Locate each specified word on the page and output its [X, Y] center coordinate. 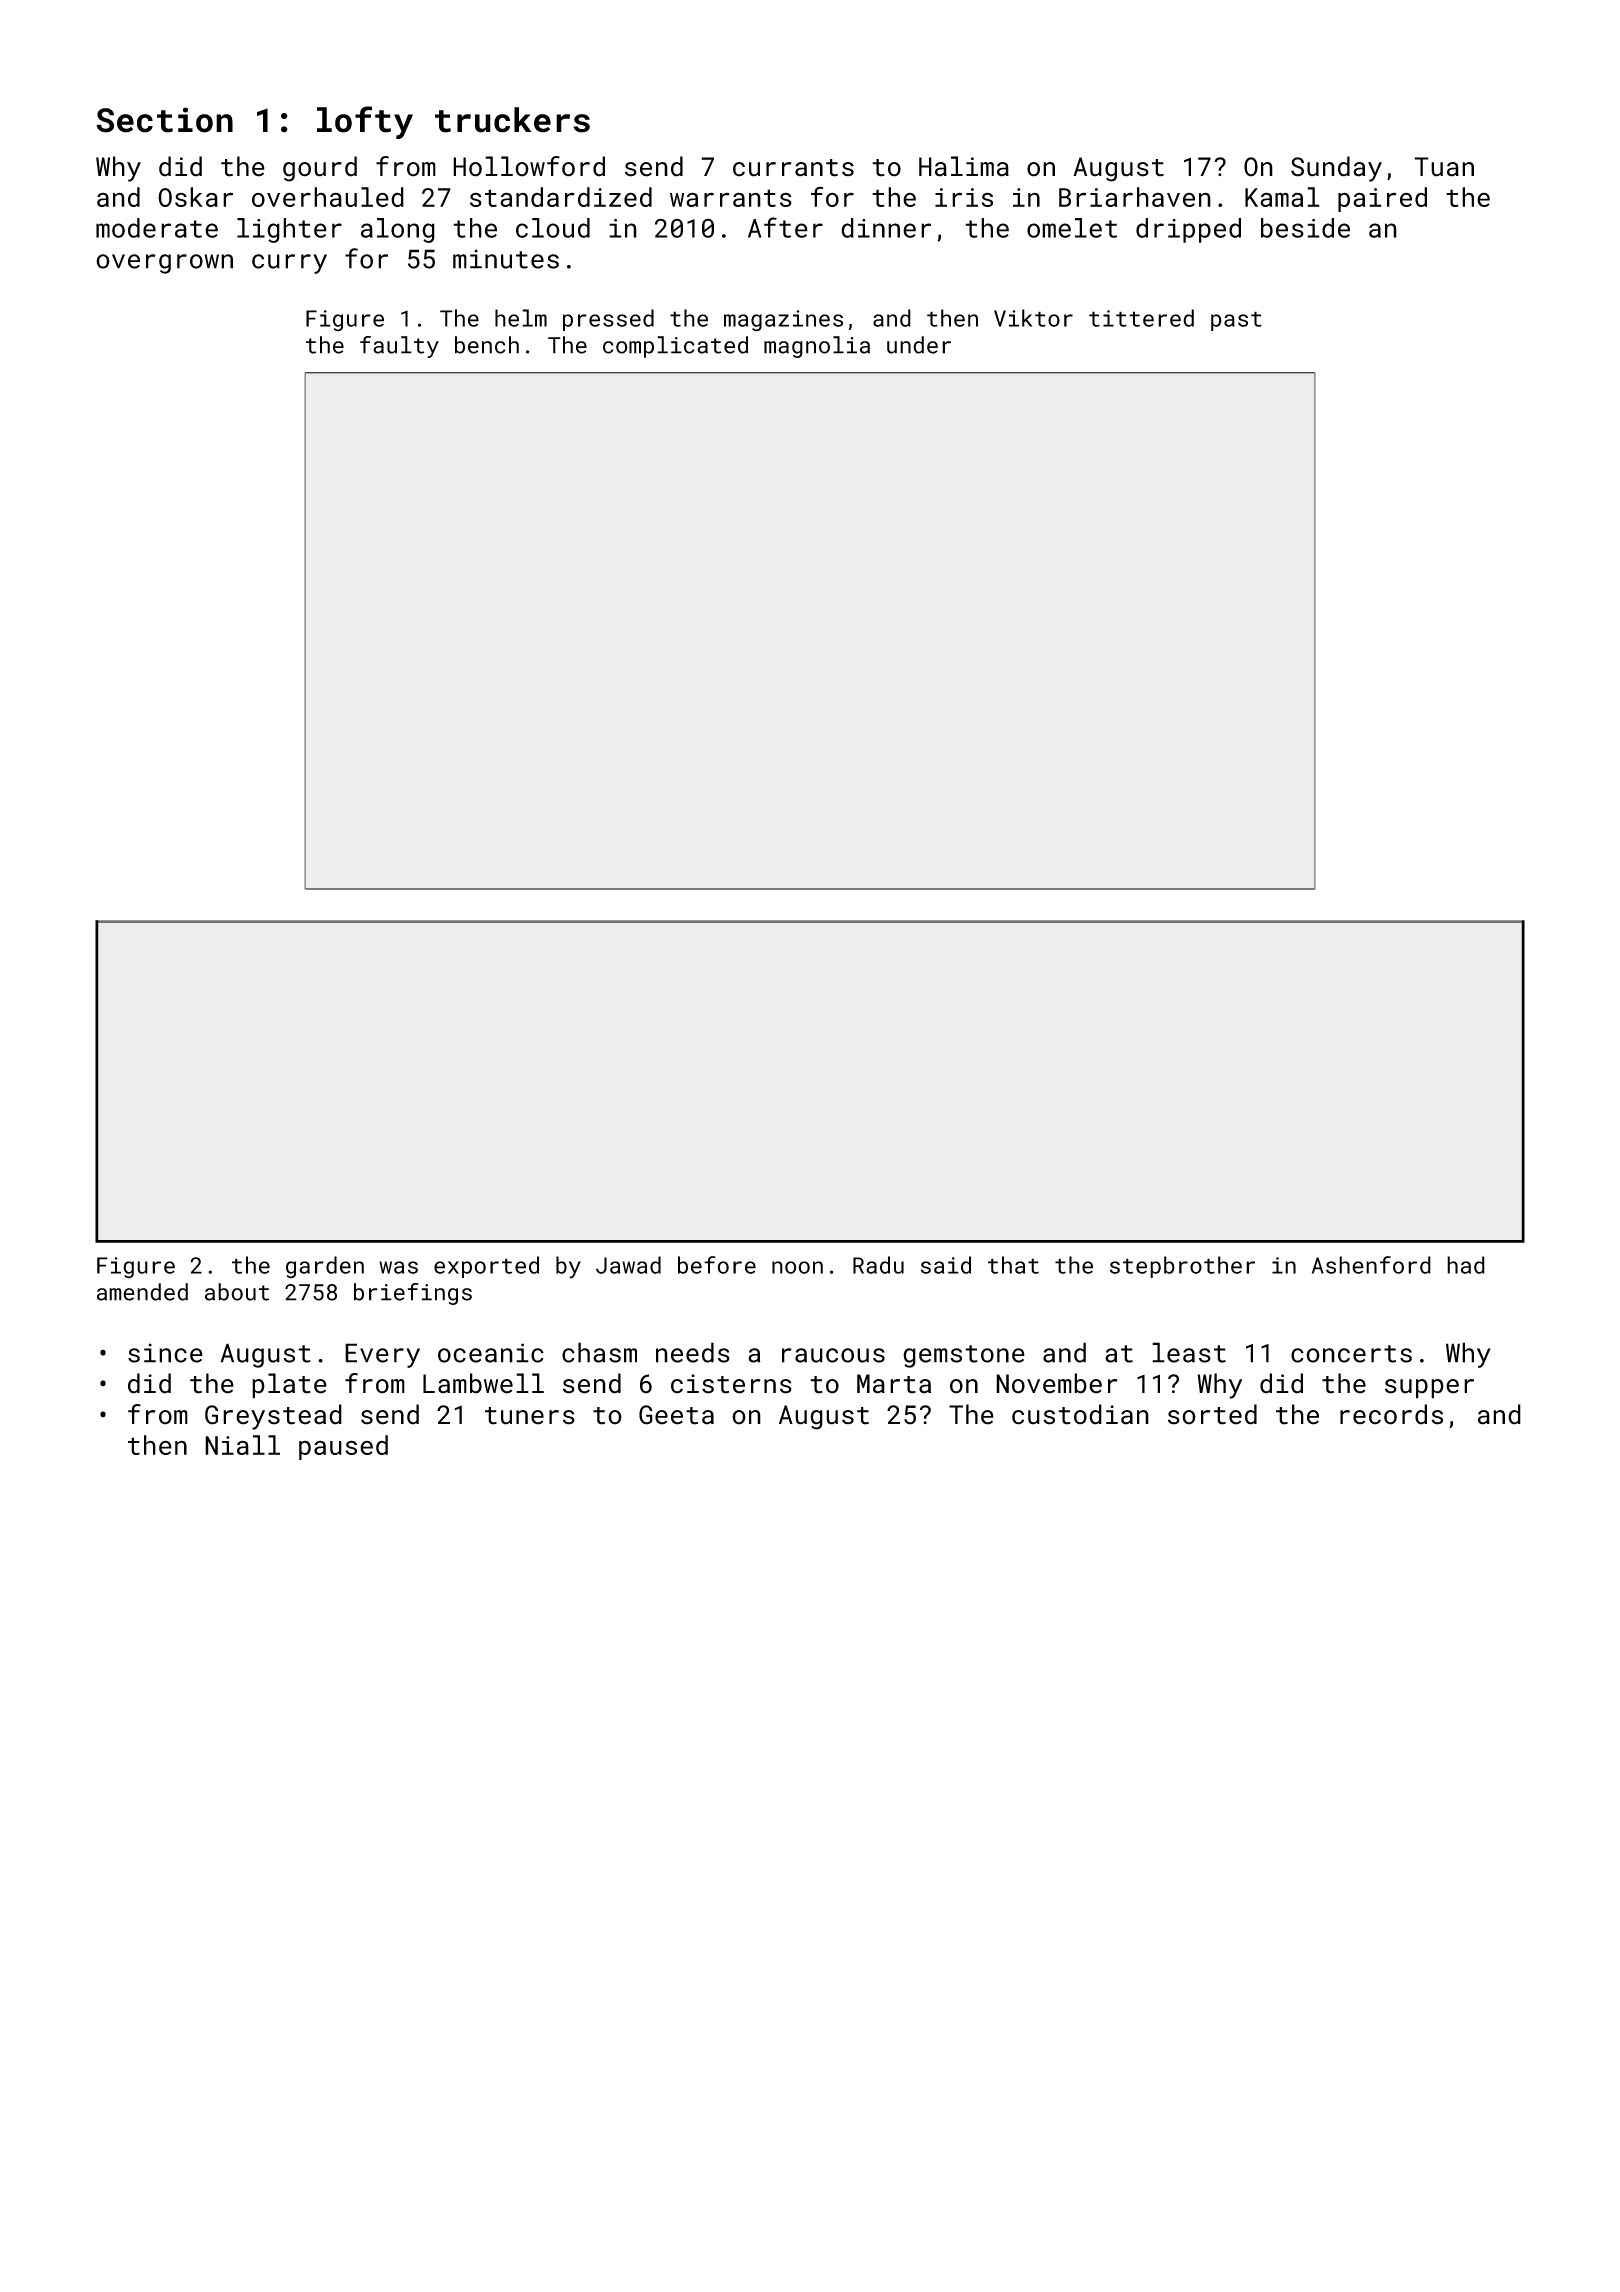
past [1236, 321]
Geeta [676, 1415]
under [919, 345]
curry [289, 264]
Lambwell [483, 1383]
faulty [399, 347]
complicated [675, 347]
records [1391, 1414]
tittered [1141, 318]
